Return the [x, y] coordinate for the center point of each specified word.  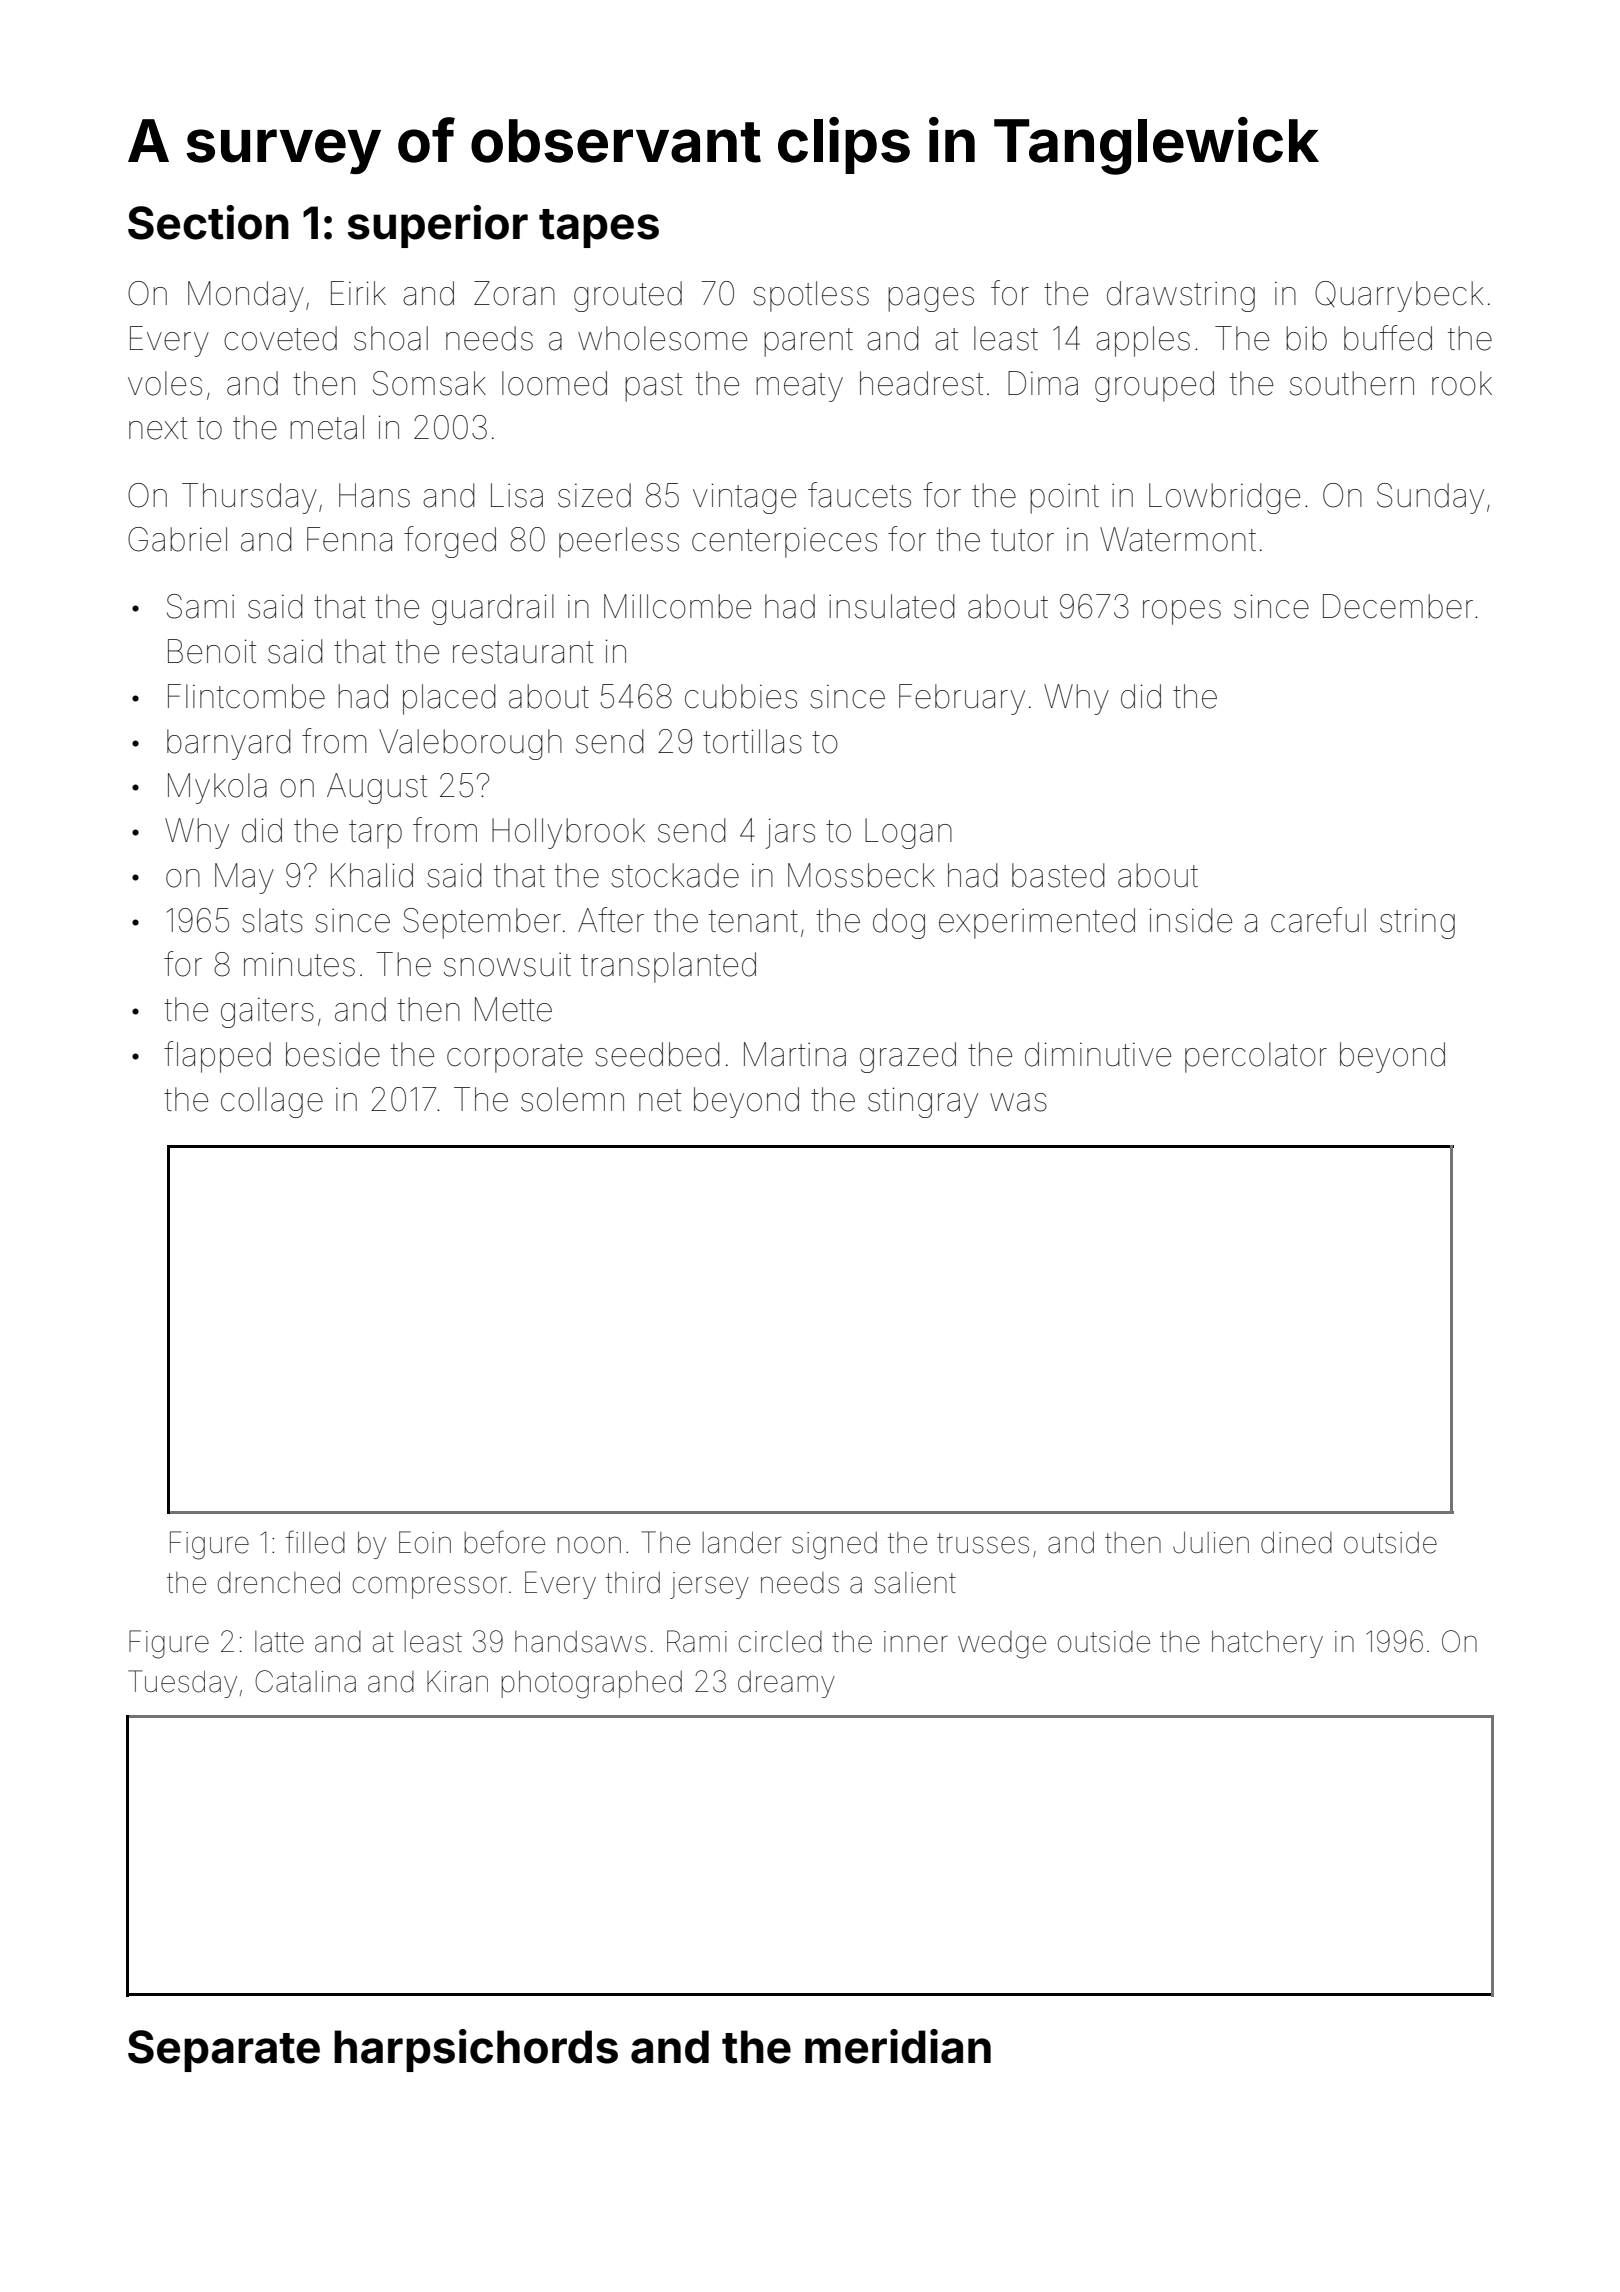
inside [1191, 920]
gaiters [267, 1012]
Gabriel [177, 539]
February [962, 699]
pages [931, 299]
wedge [1002, 1645]
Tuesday [182, 1684]
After [611, 920]
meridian [898, 2046]
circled [780, 1642]
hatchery [1267, 1644]
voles [165, 383]
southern [1352, 383]
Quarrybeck [1399, 296]
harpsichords [476, 2050]
